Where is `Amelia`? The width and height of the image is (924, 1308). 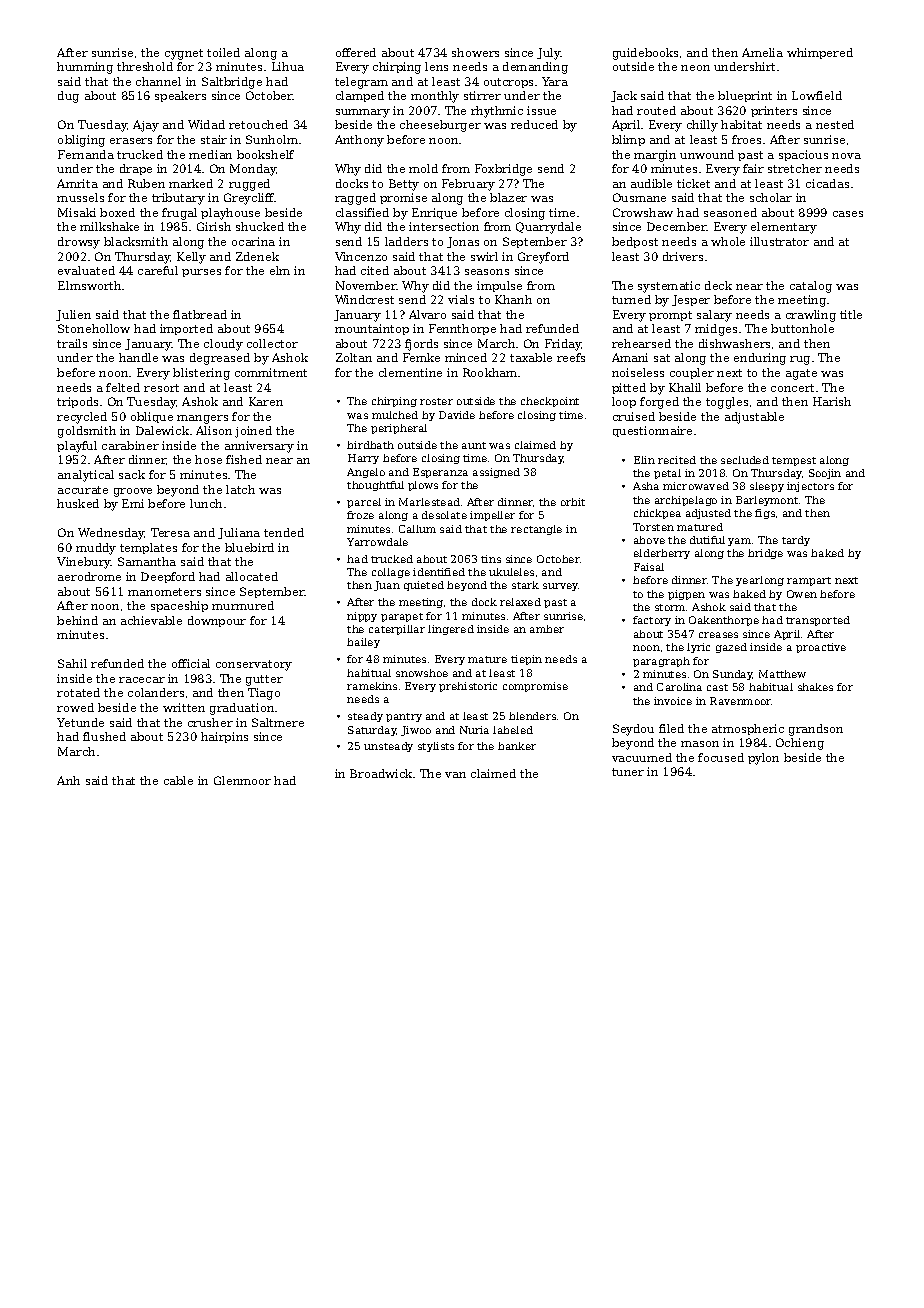
Amelia is located at coordinates (762, 52).
